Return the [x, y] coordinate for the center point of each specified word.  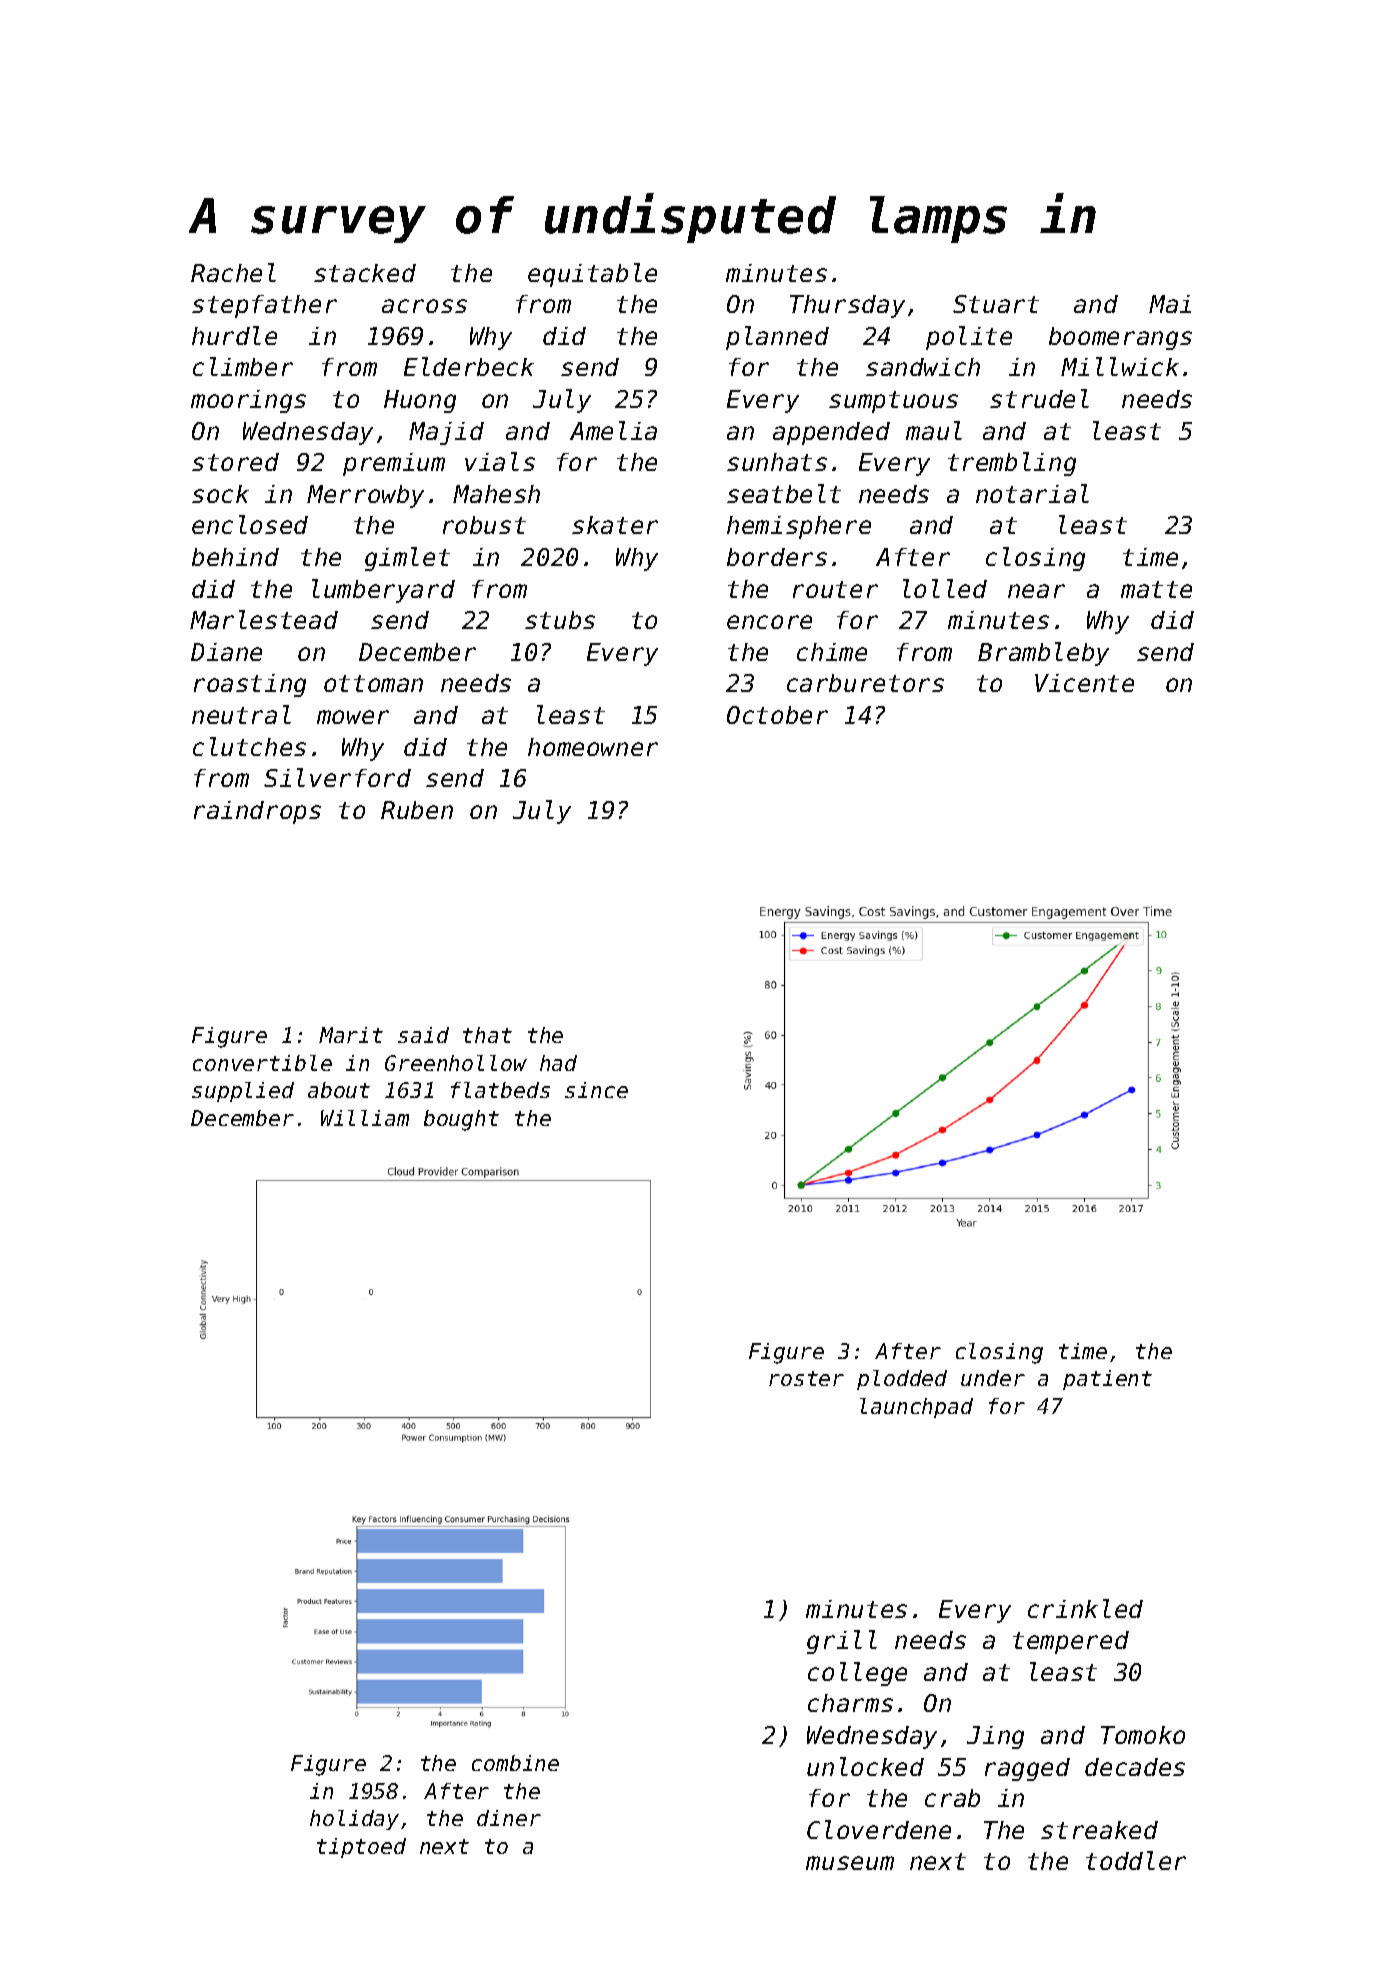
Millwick [1120, 366]
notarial [1032, 493]
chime [832, 652]
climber [243, 366]
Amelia [613, 430]
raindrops [257, 812]
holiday [354, 1820]
